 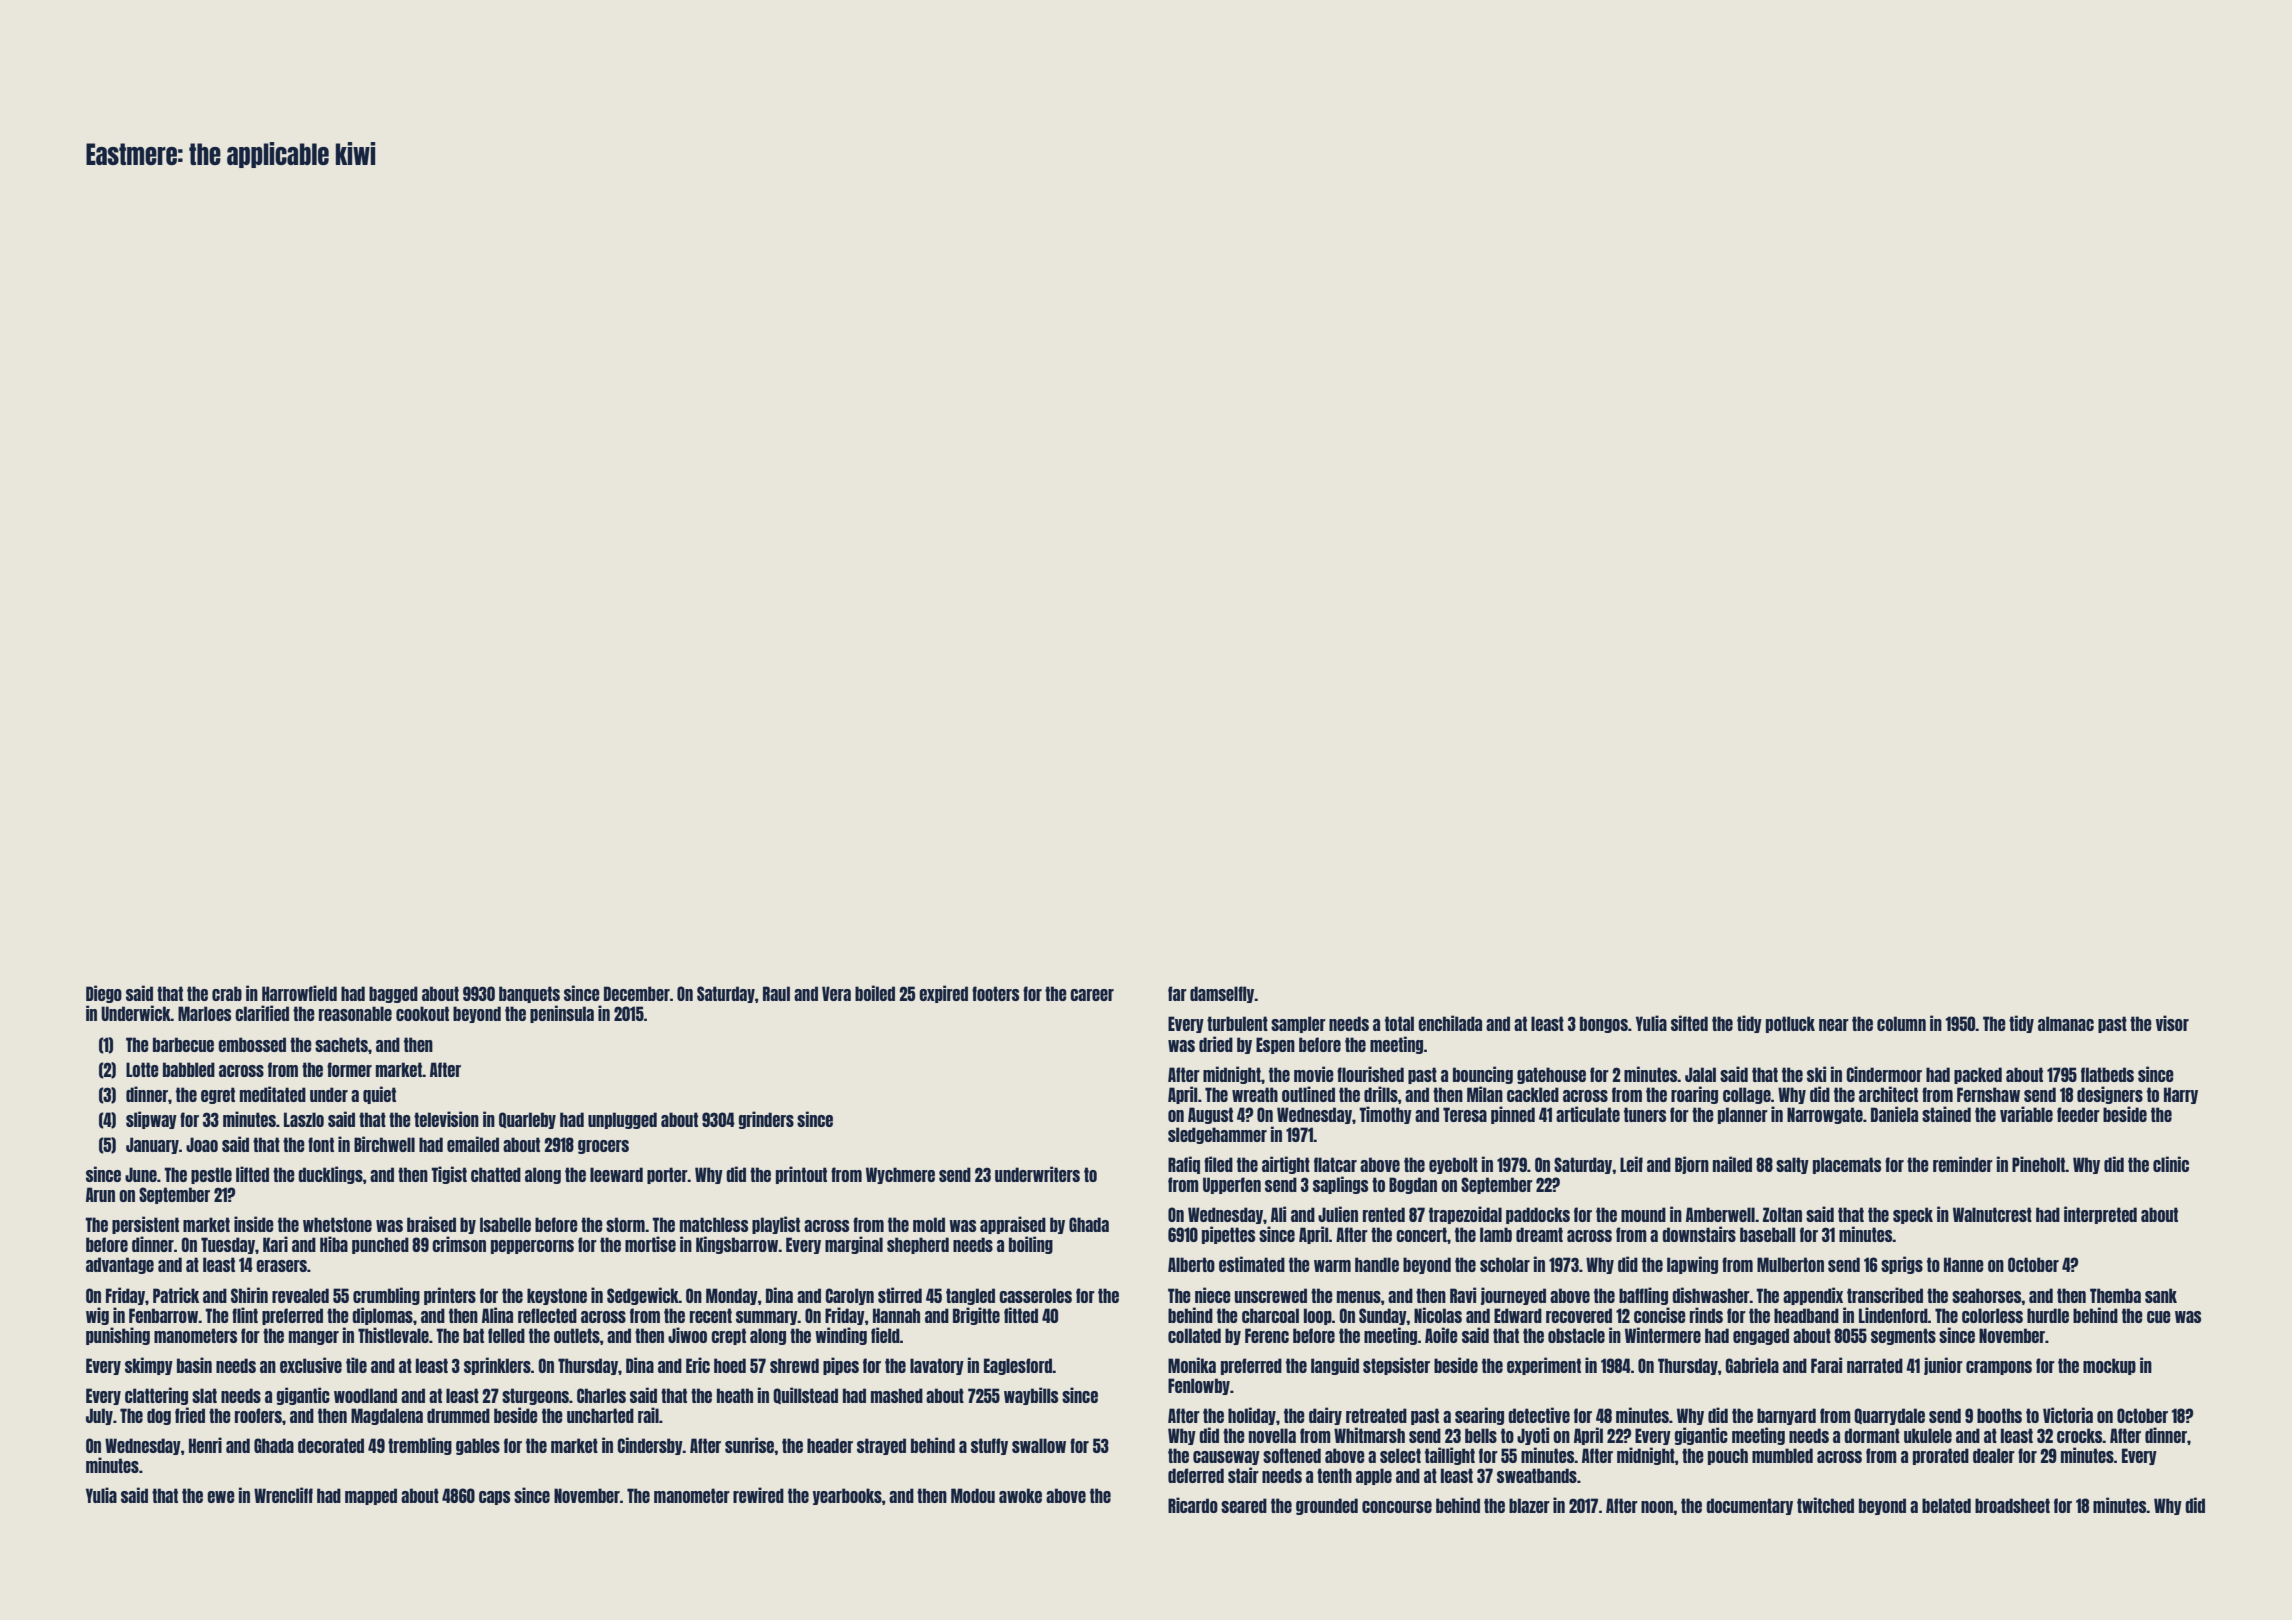 I want to click on braised, so click(x=431, y=1224).
